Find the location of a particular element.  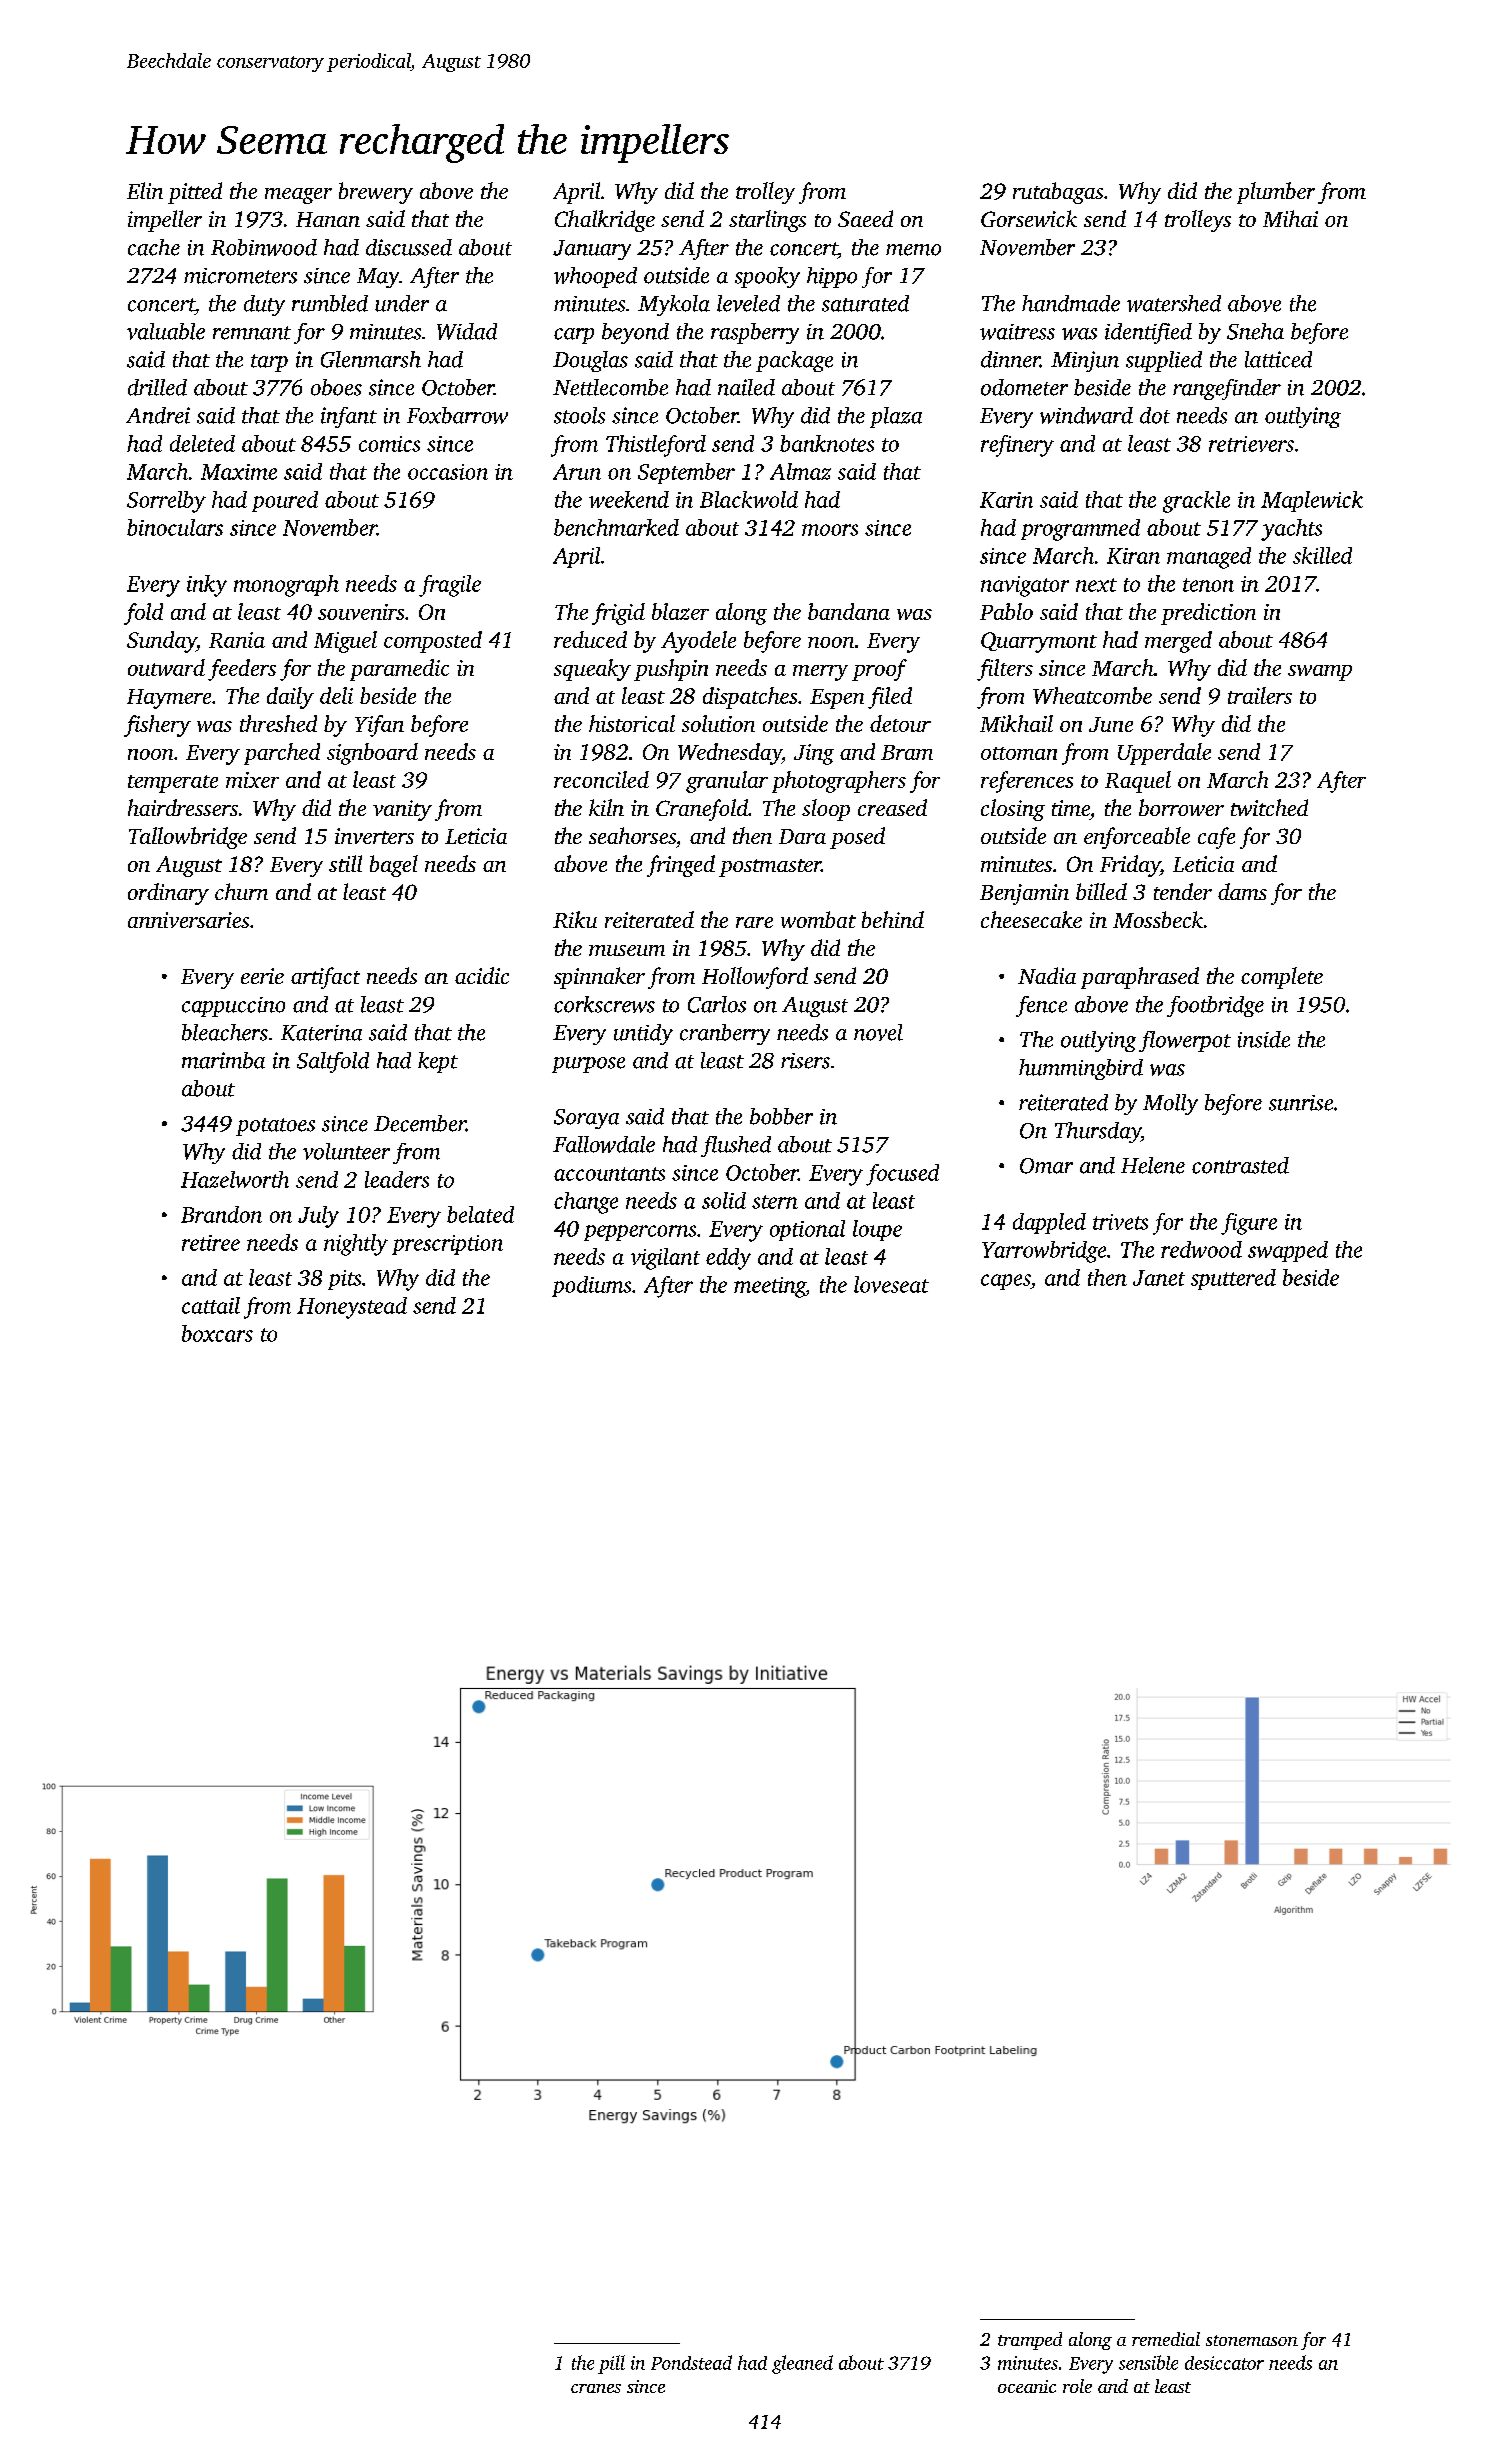

boxcars is located at coordinates (217, 1333).
